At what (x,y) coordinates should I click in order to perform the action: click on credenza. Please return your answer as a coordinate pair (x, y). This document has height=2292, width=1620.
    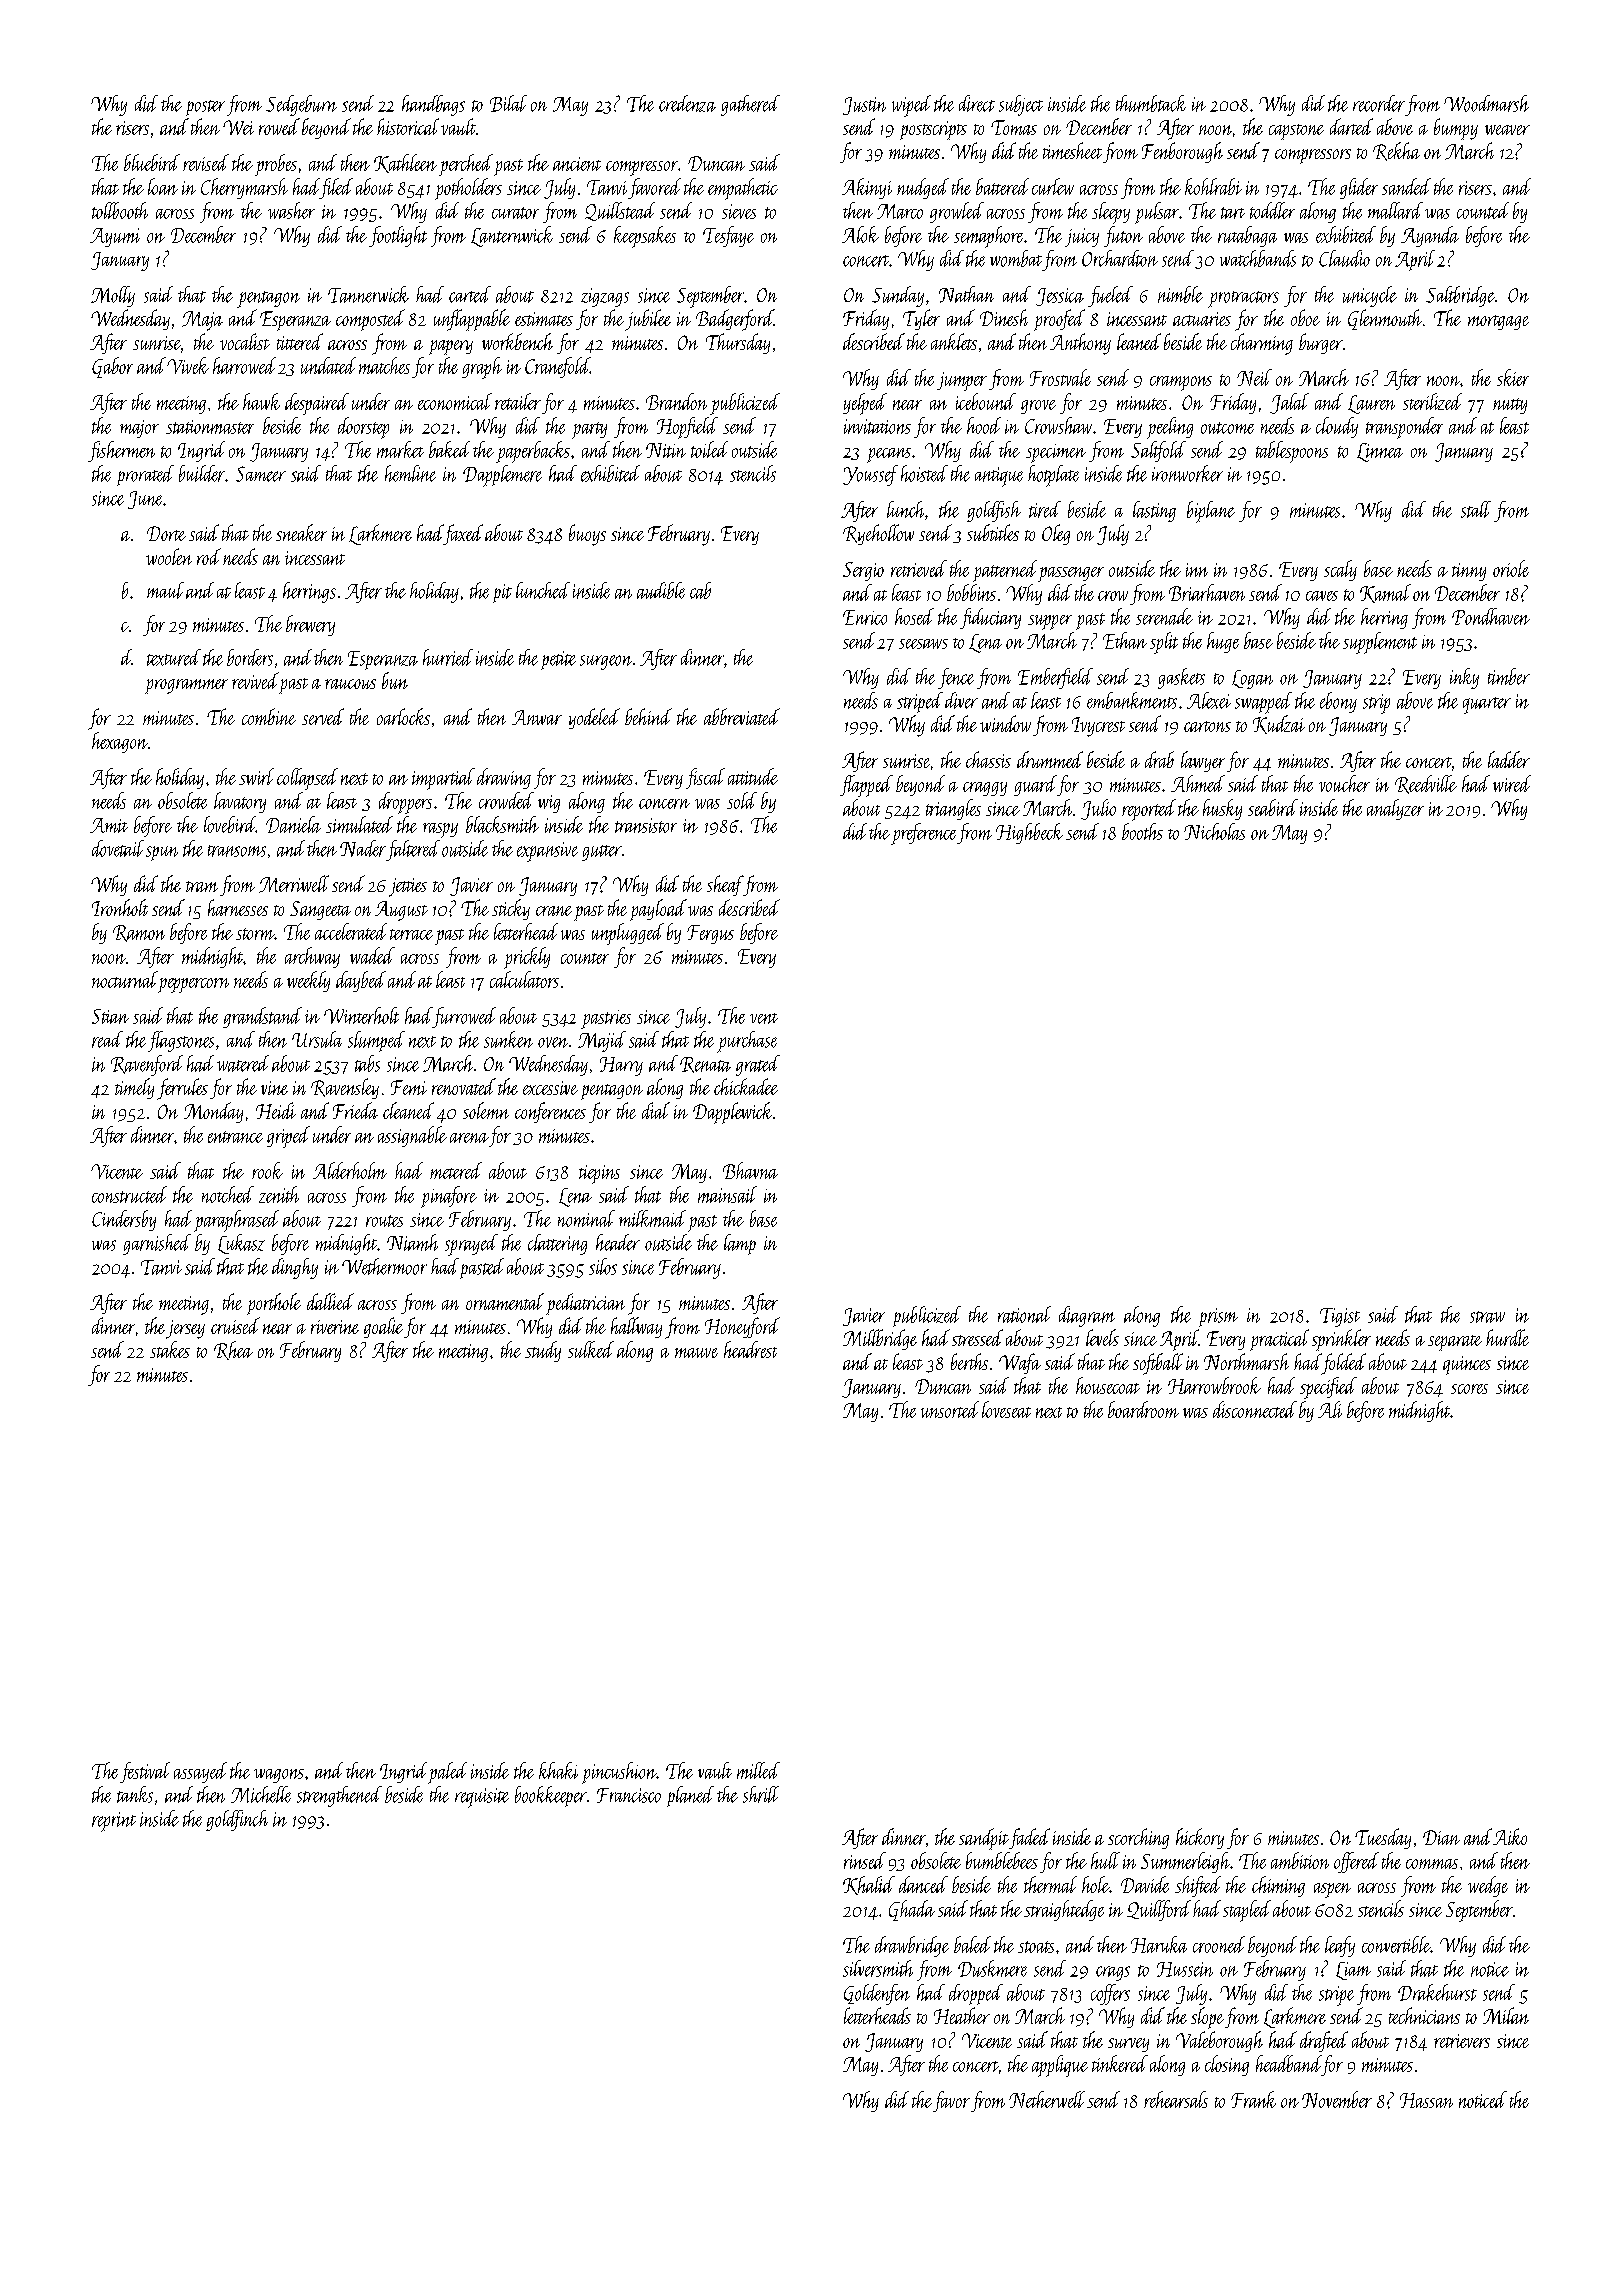
    Looking at the image, I should click on (687, 103).
